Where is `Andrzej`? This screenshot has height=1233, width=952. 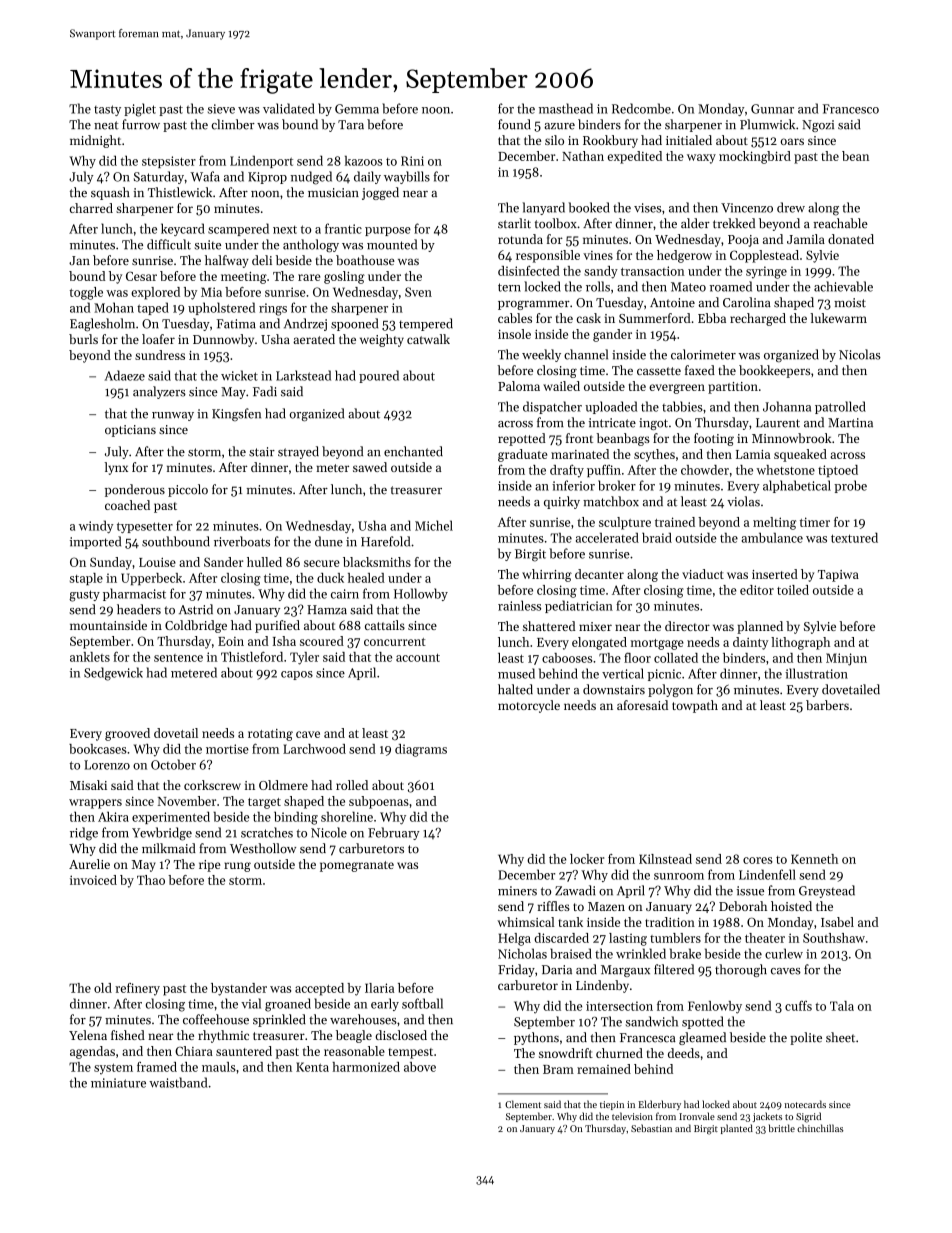
Andrzej is located at coordinates (305, 324).
